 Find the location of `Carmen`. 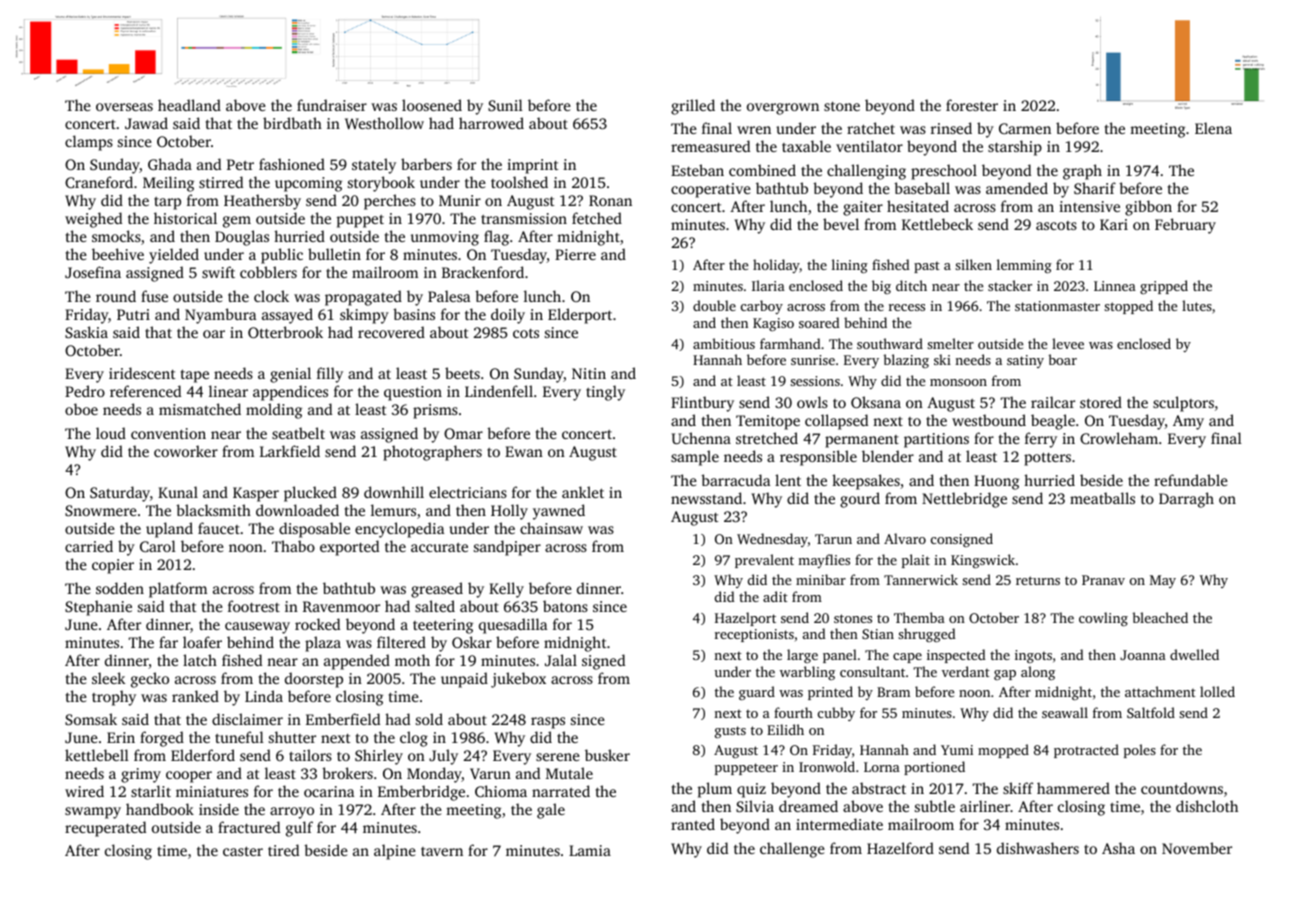

Carmen is located at coordinates (1025, 128).
